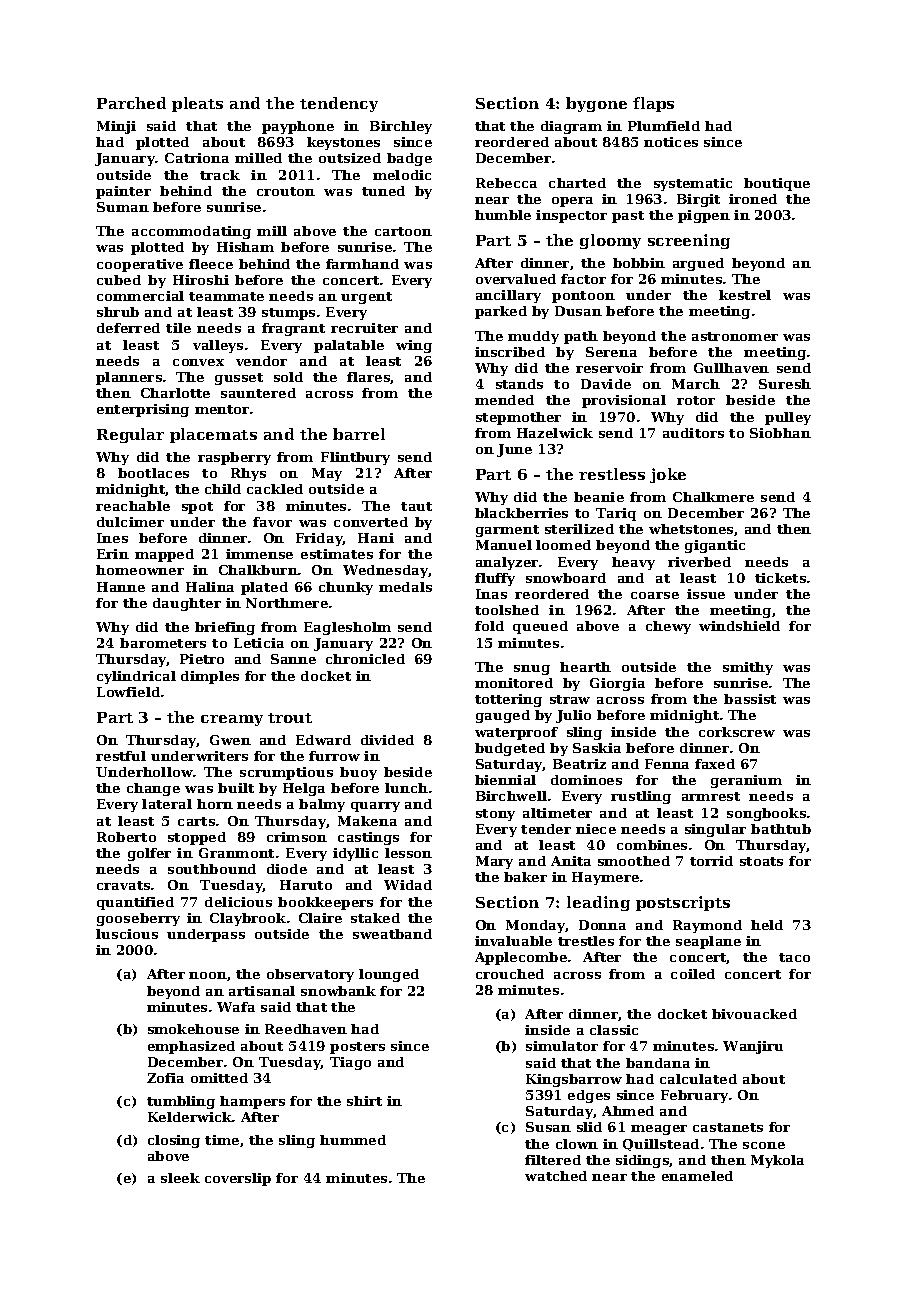  I want to click on pleats, so click(197, 104).
